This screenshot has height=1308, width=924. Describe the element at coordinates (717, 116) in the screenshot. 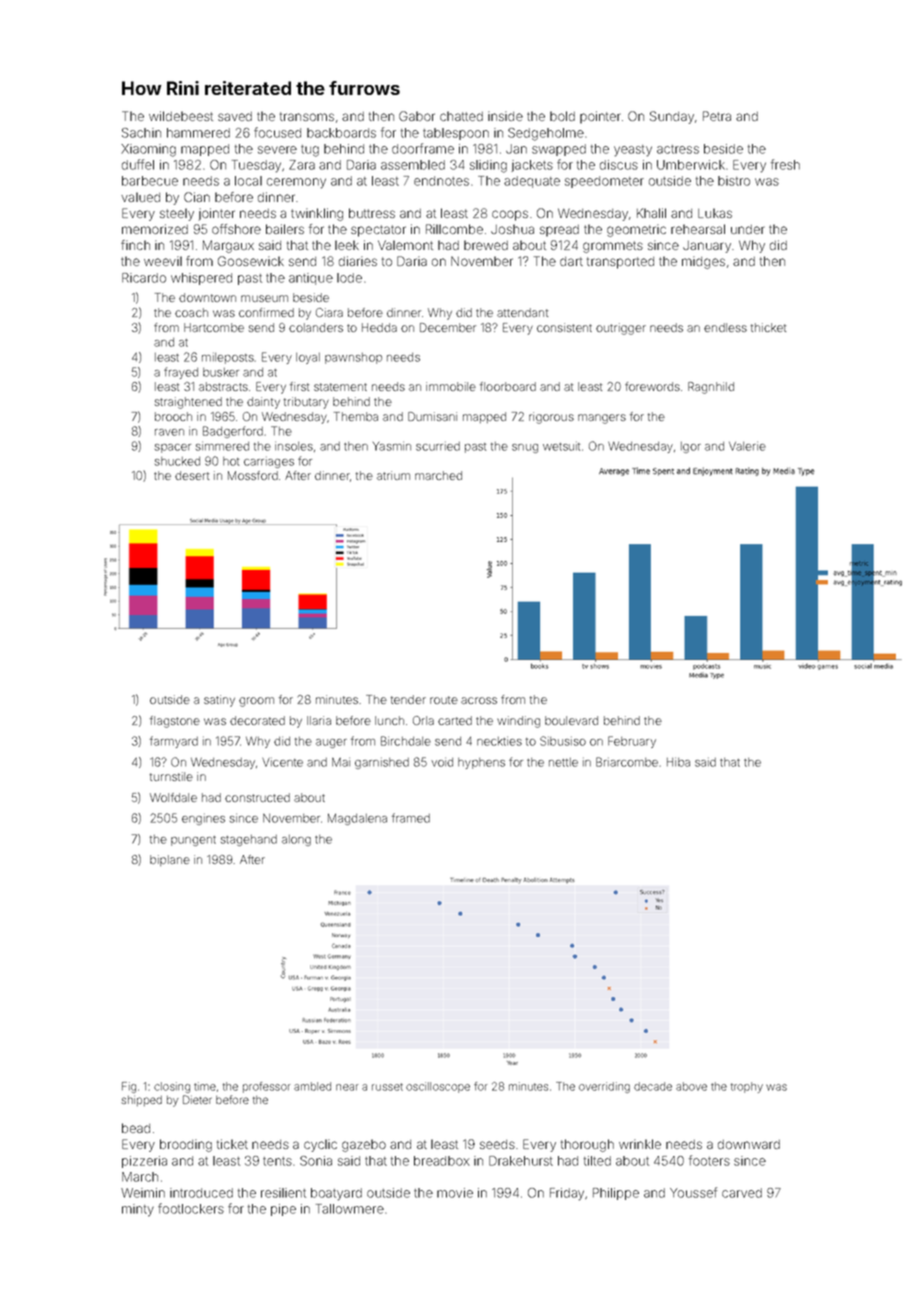

I see `Petra` at that location.
